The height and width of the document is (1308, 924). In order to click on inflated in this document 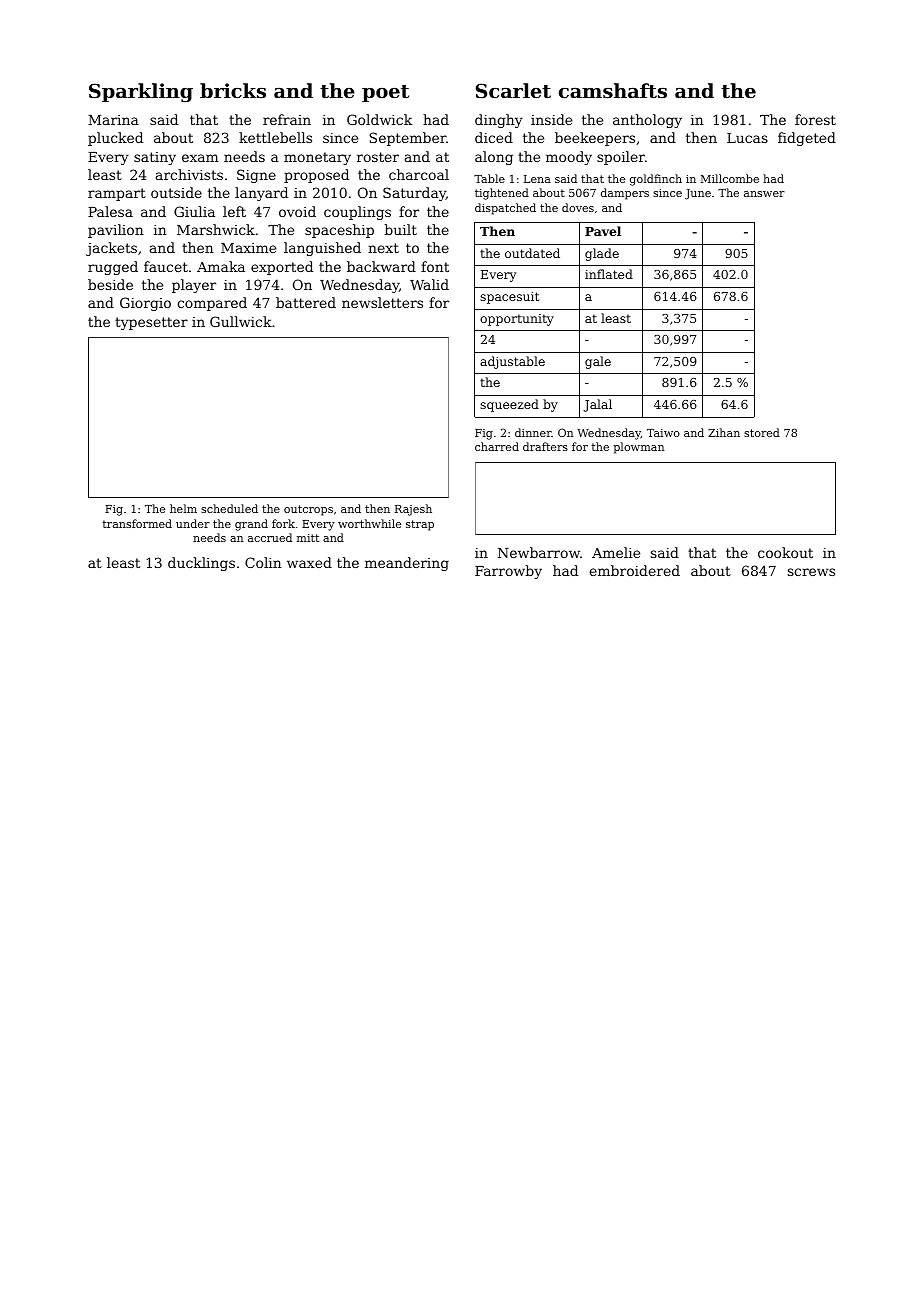, I will do `click(609, 274)`.
